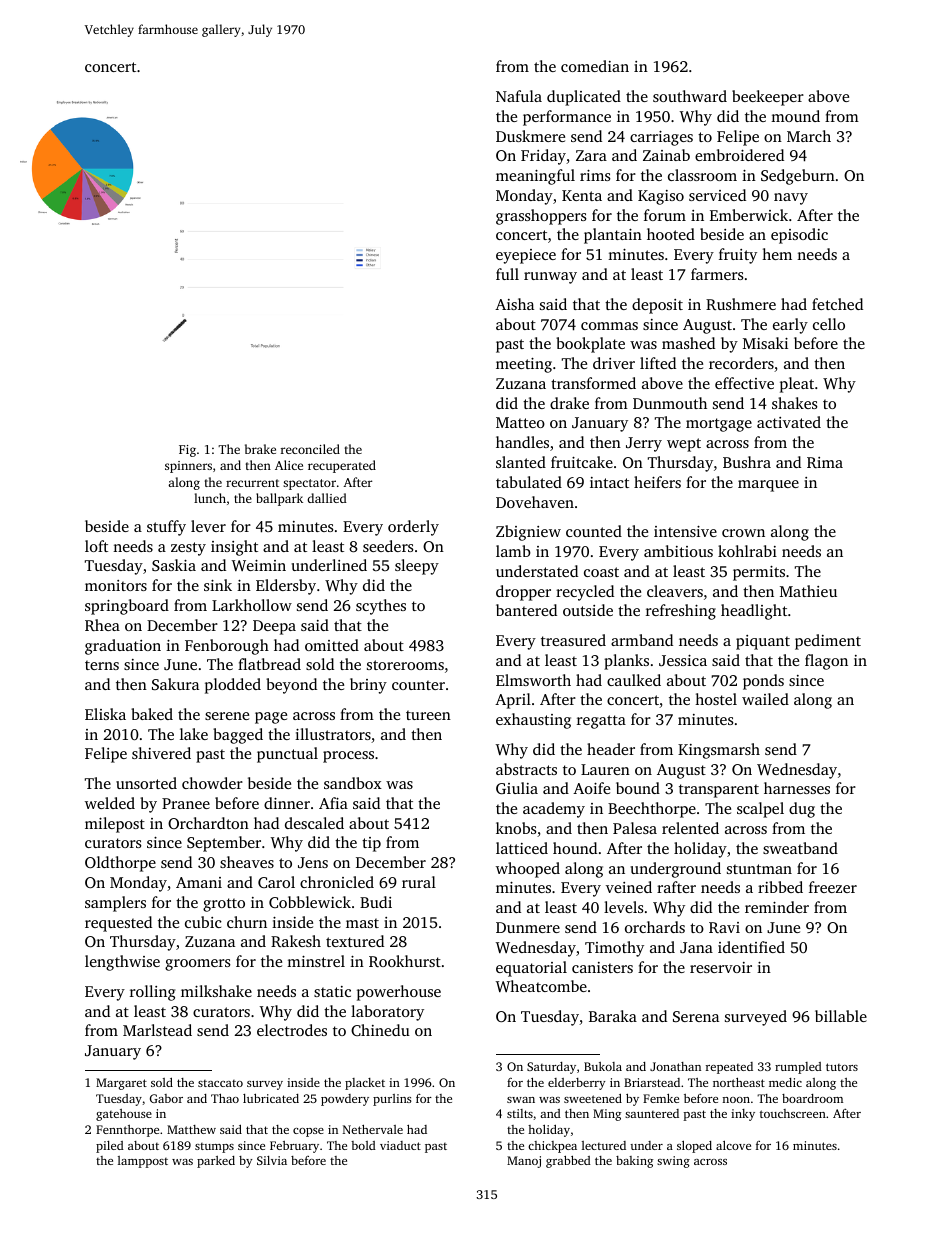  Describe the element at coordinates (795, 116) in the page. I see `mound` at that location.
